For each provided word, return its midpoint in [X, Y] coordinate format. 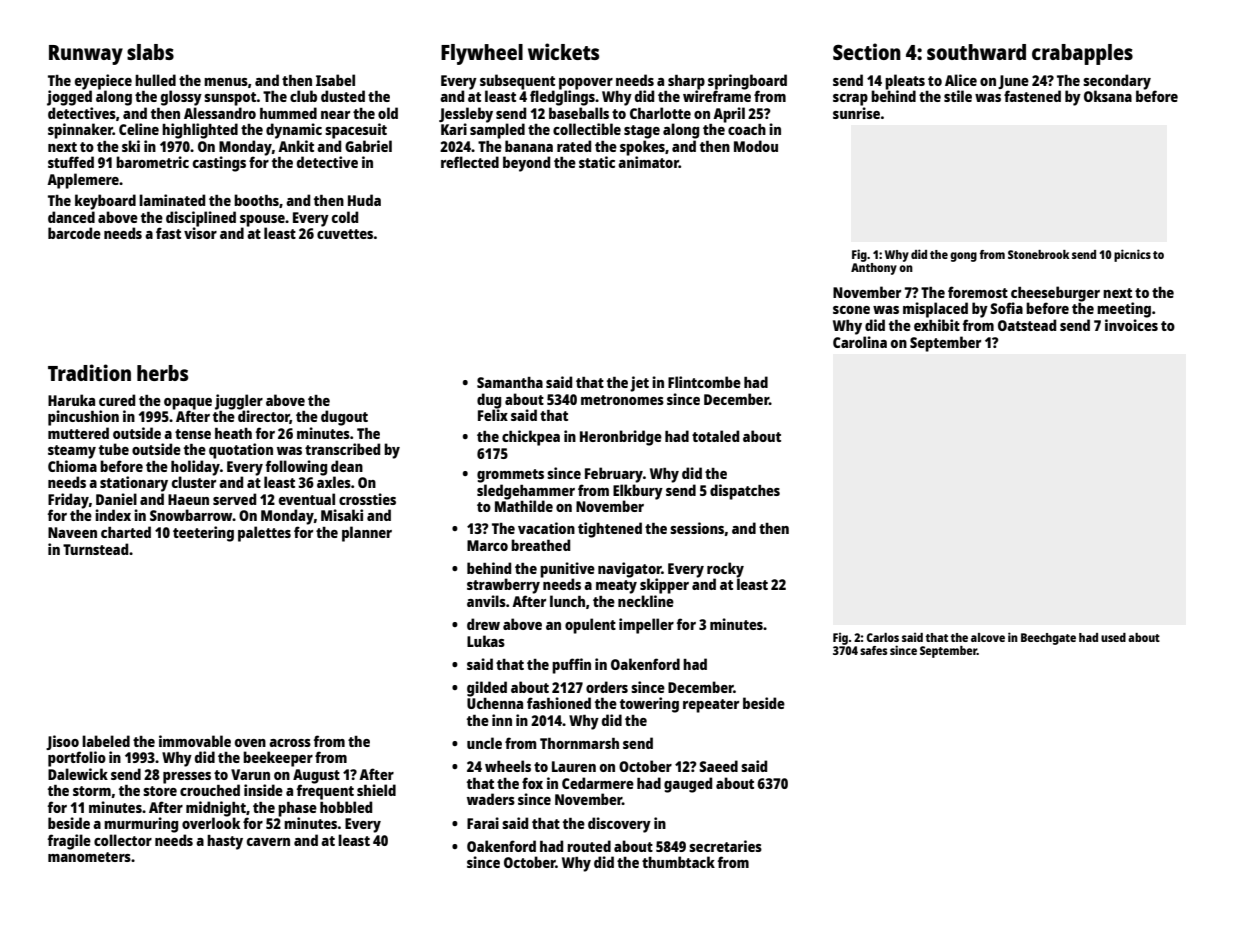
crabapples [1082, 54]
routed [589, 846]
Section [867, 51]
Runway [86, 55]
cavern [268, 842]
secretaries [725, 846]
